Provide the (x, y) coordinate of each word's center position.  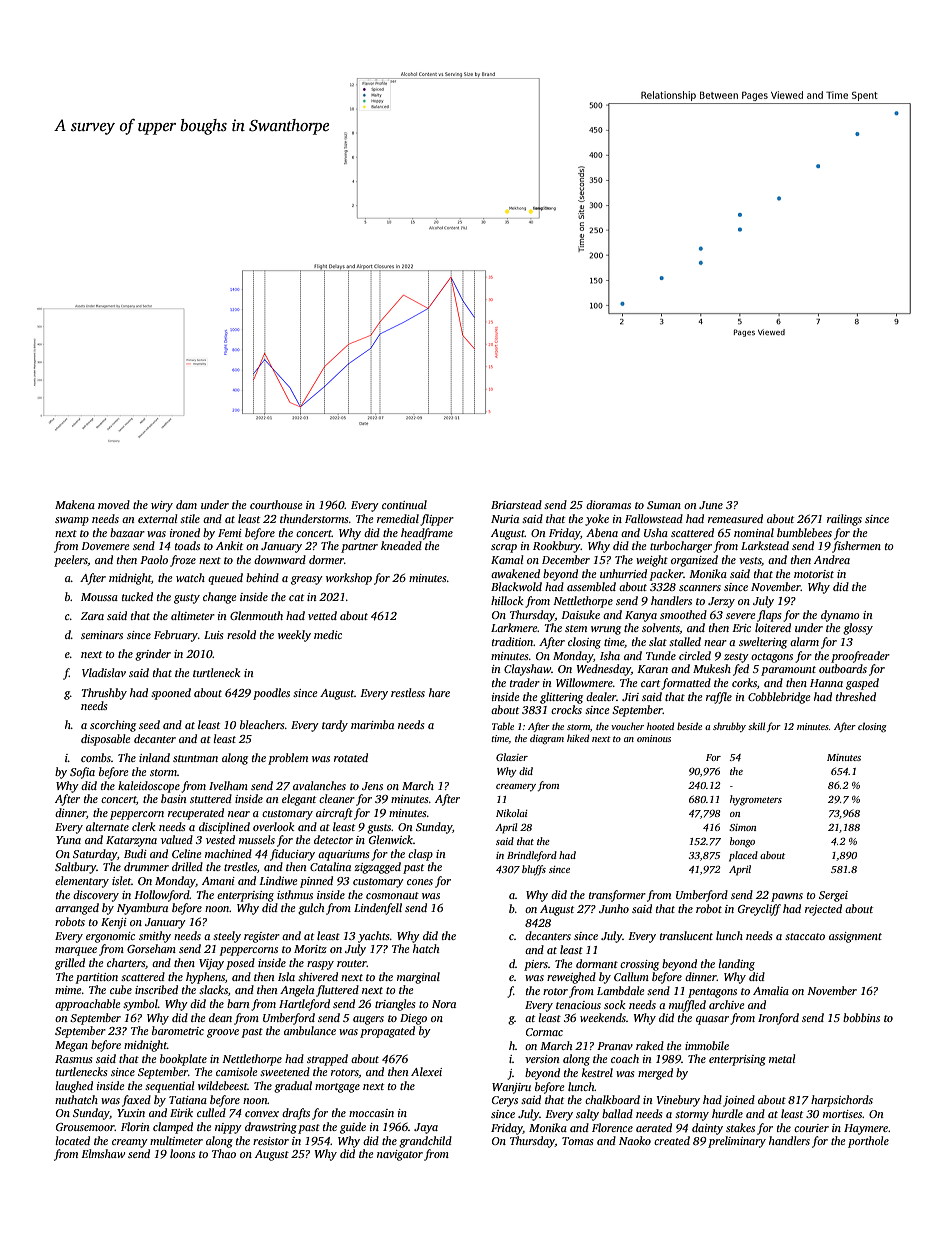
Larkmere (514, 627)
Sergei (833, 896)
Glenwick (391, 839)
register (262, 937)
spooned (171, 694)
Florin (135, 1126)
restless (408, 692)
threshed (856, 696)
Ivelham (228, 785)
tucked (137, 596)
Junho (614, 908)
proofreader (860, 657)
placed (743, 856)
